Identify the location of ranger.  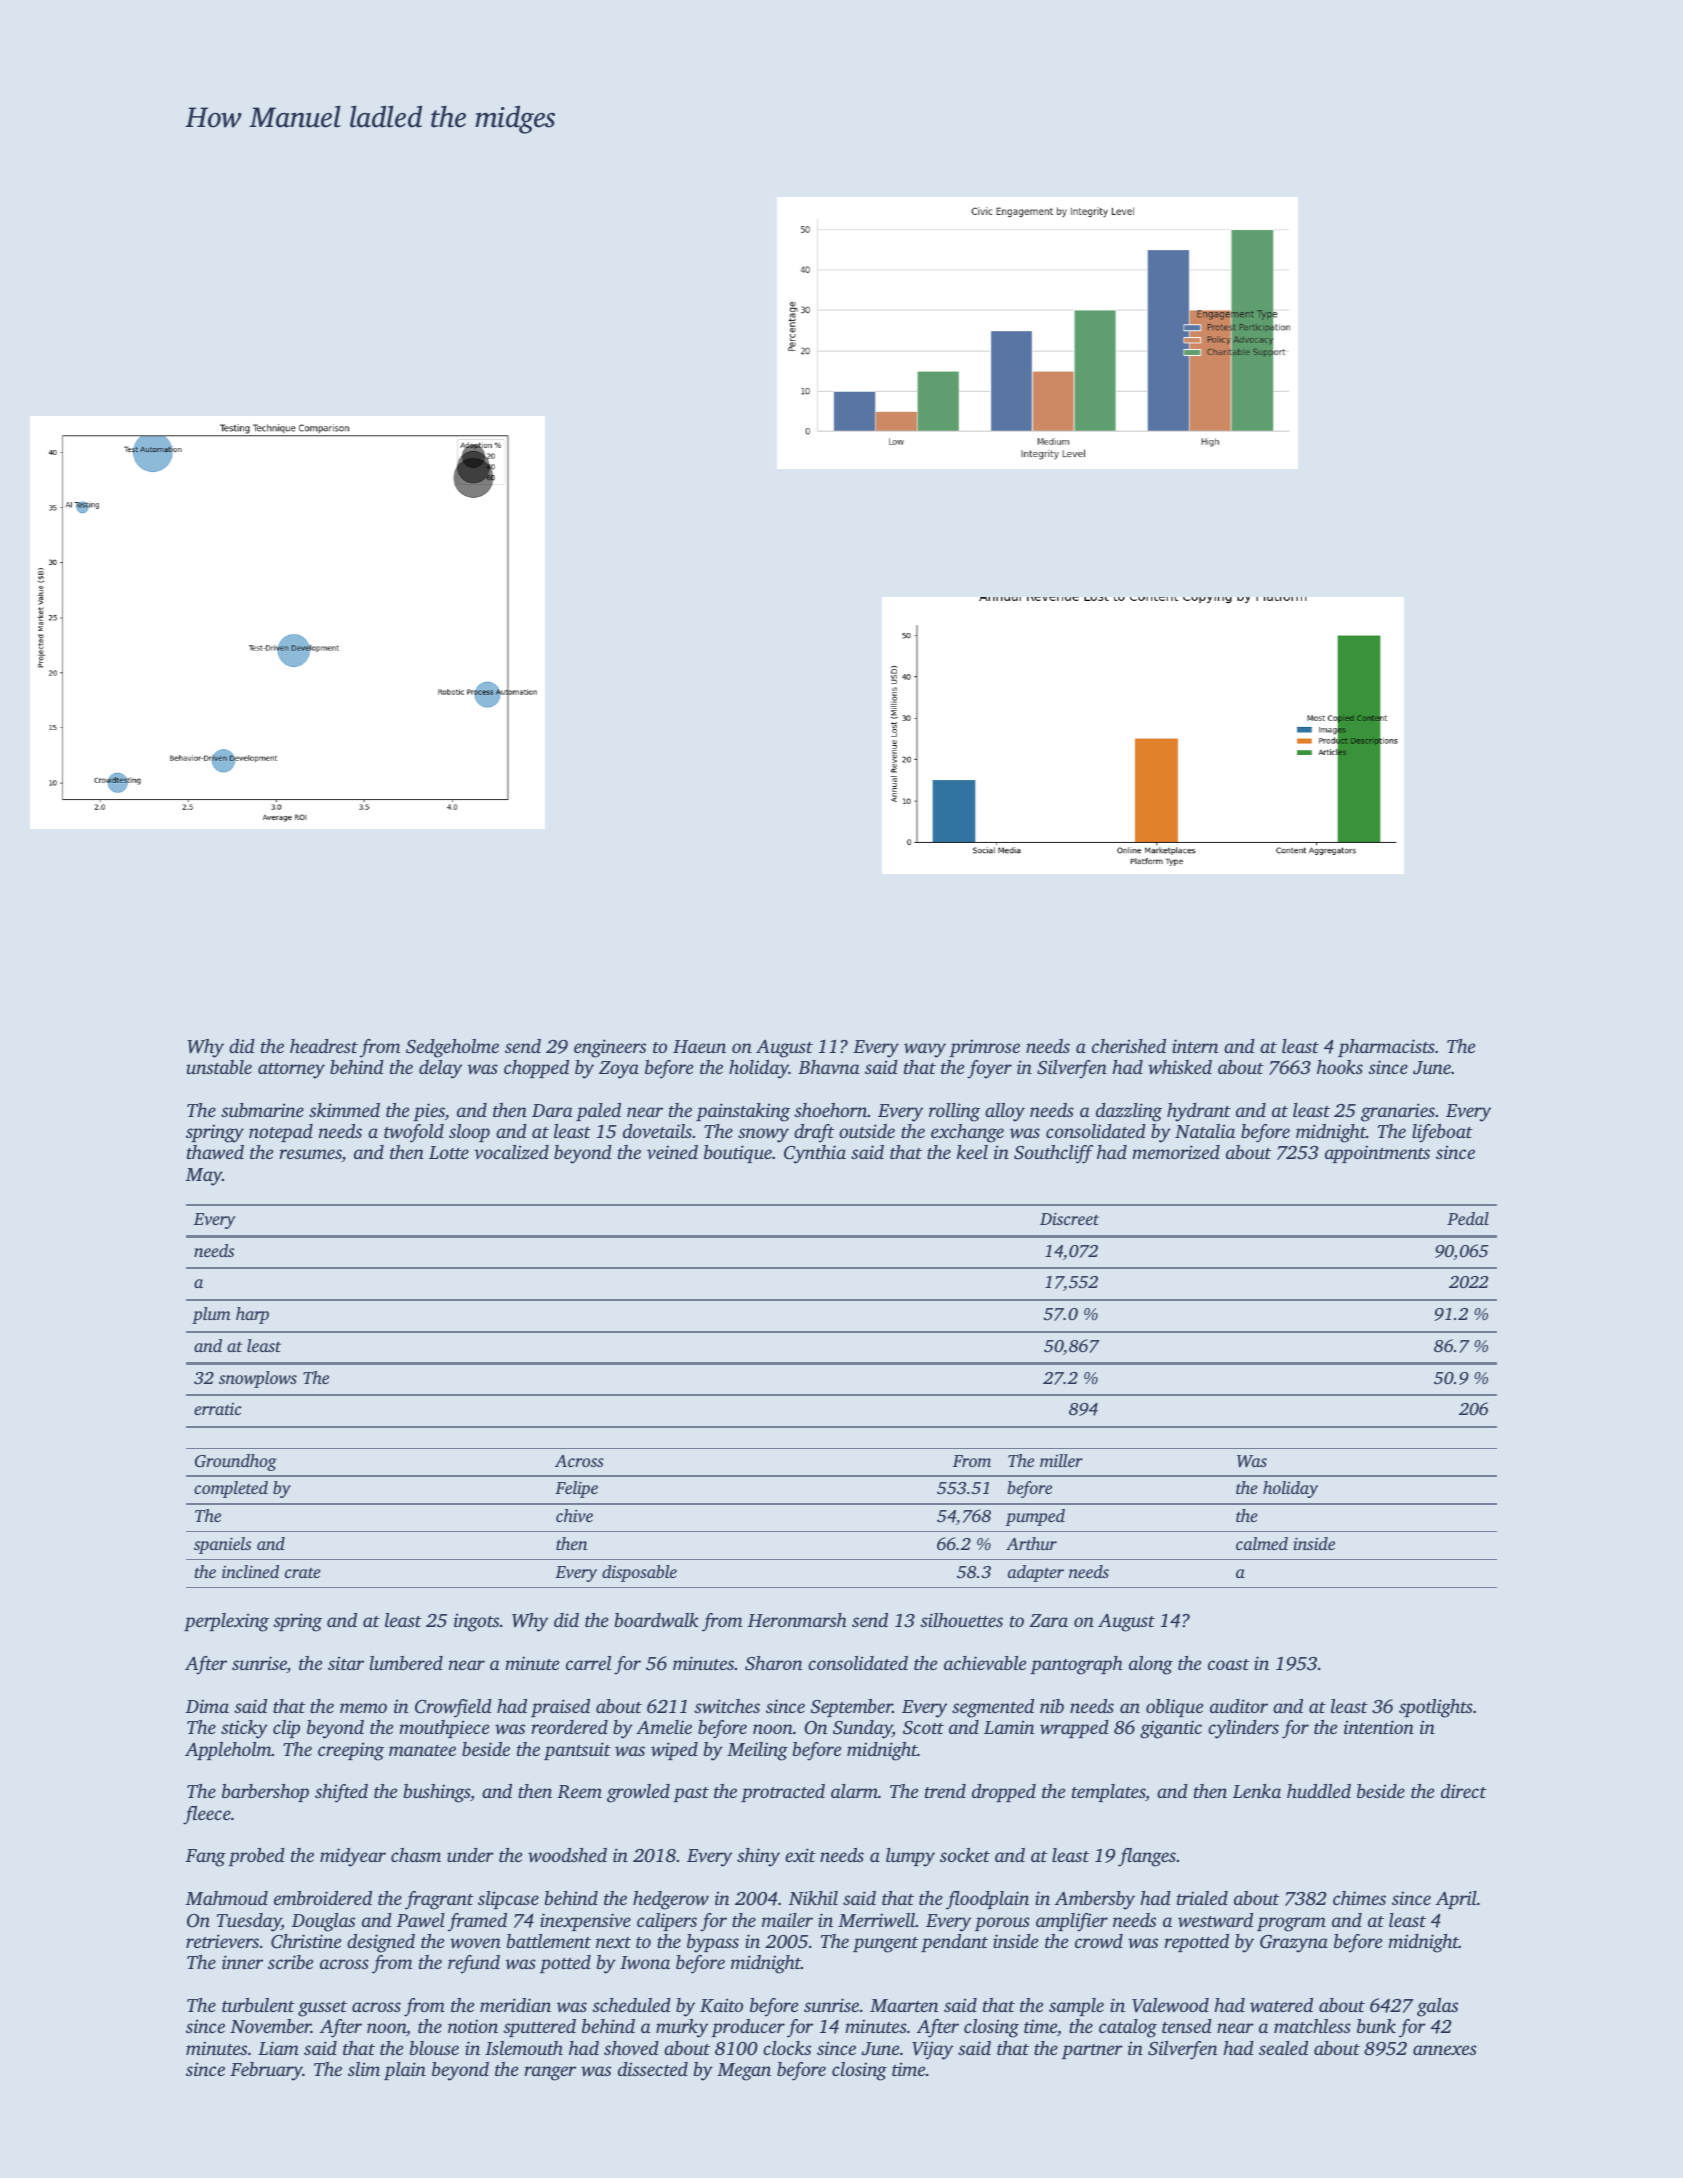
(550, 2073).
